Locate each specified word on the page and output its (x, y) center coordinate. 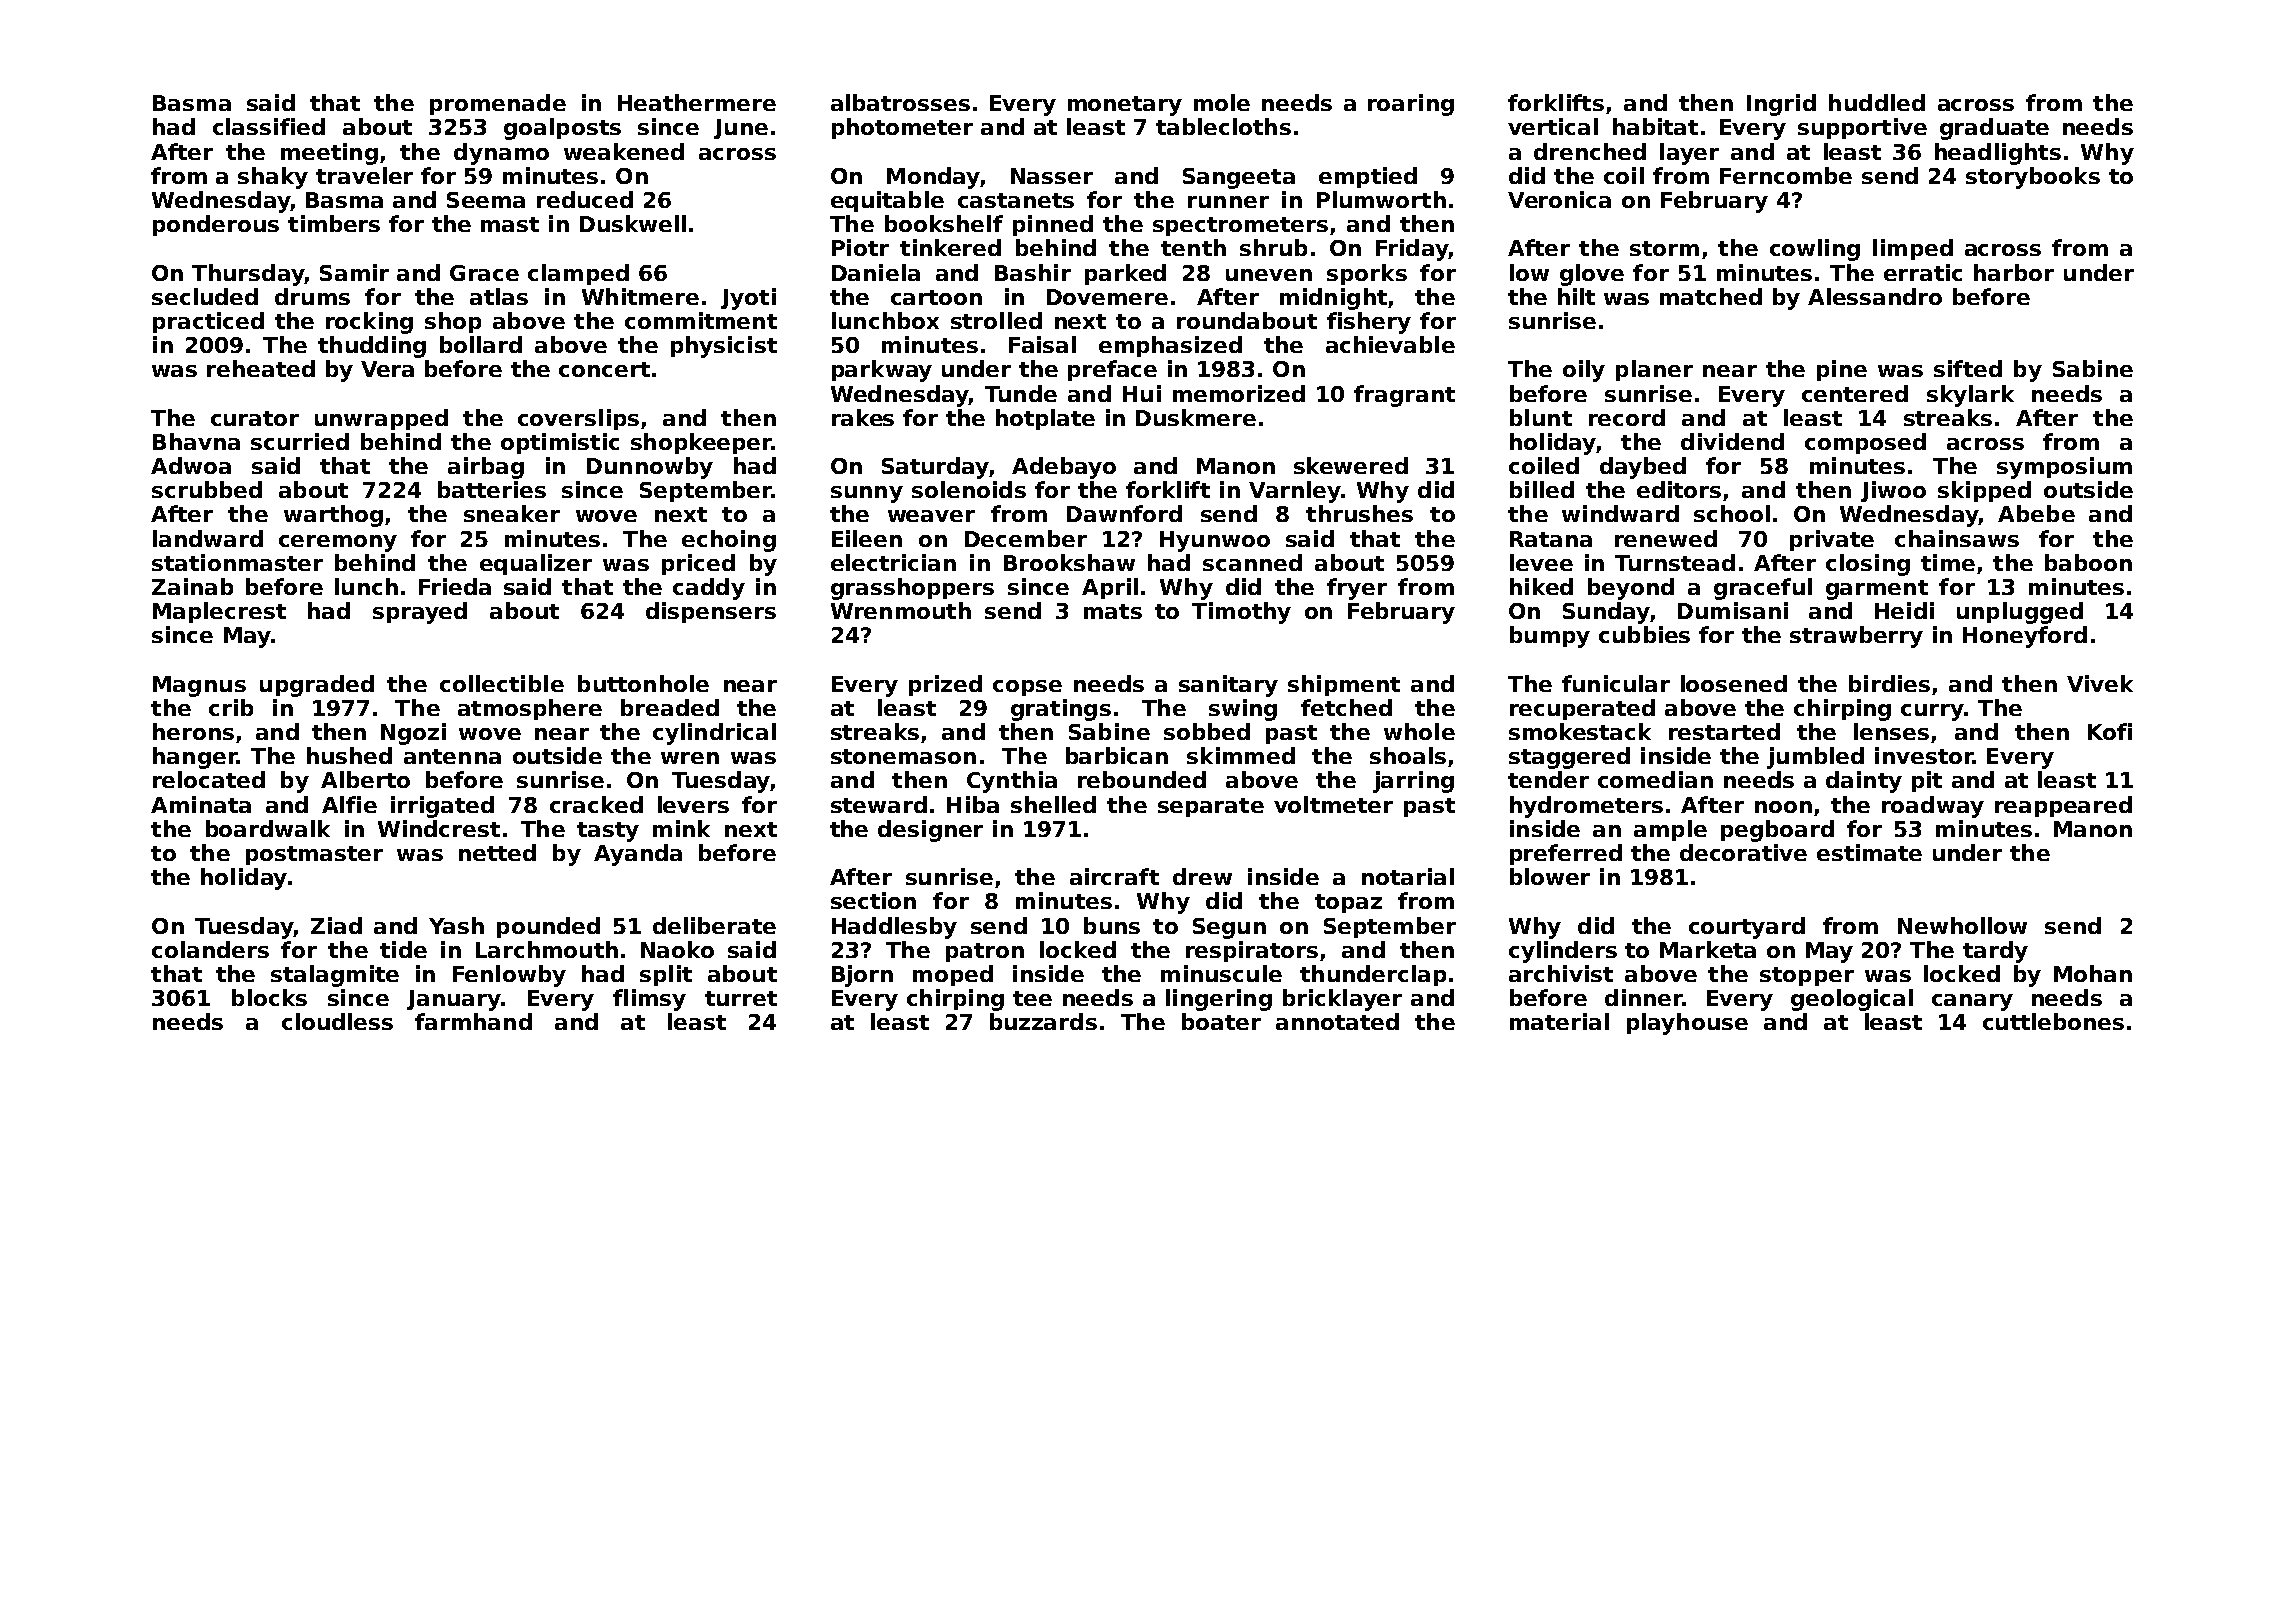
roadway (1933, 807)
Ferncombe (1786, 175)
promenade (498, 104)
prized (945, 685)
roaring (1411, 105)
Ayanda (638, 855)
